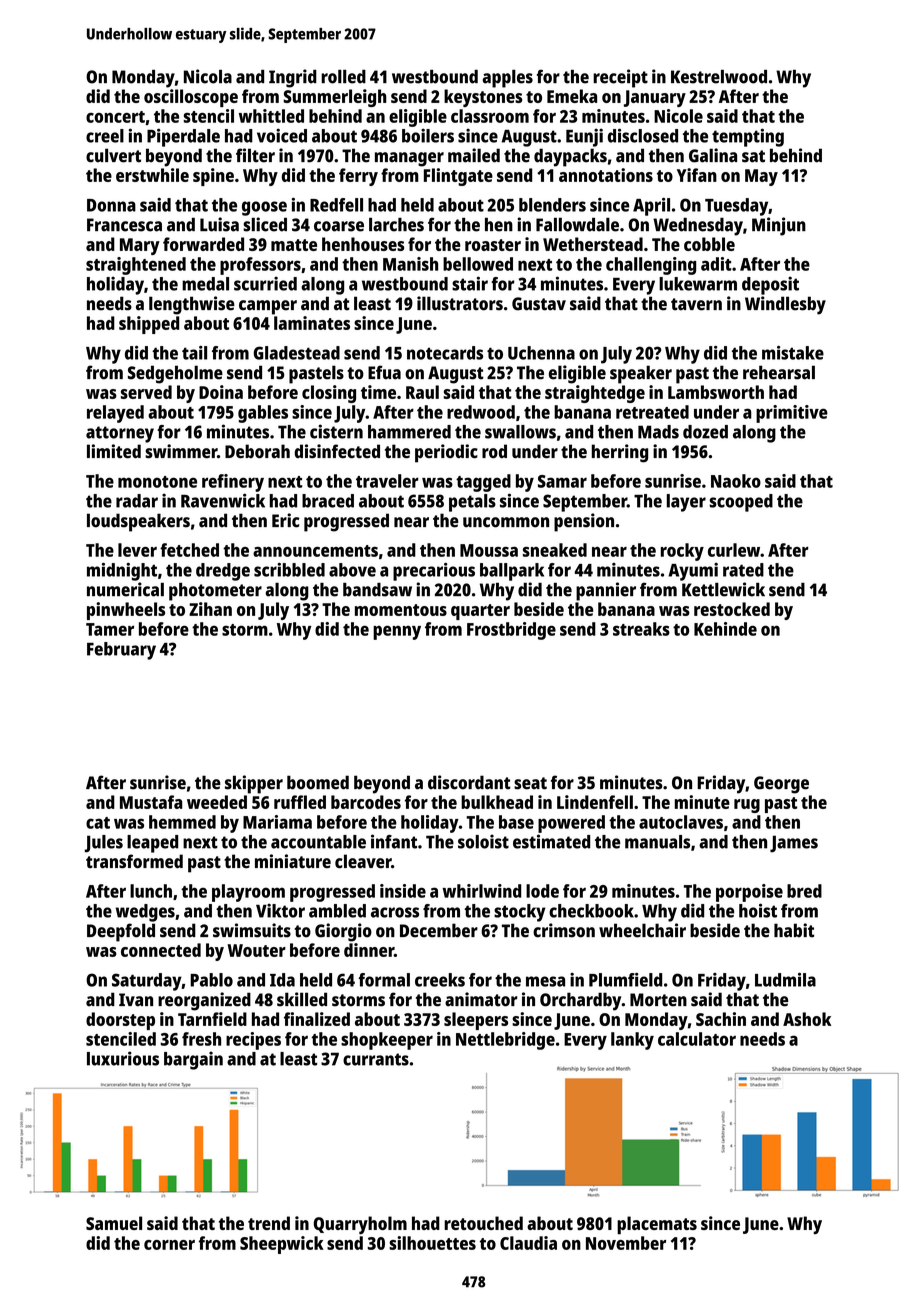 This document has height=1314, width=924. What do you see at coordinates (657, 1225) in the document?
I see `placemats` at bounding box center [657, 1225].
